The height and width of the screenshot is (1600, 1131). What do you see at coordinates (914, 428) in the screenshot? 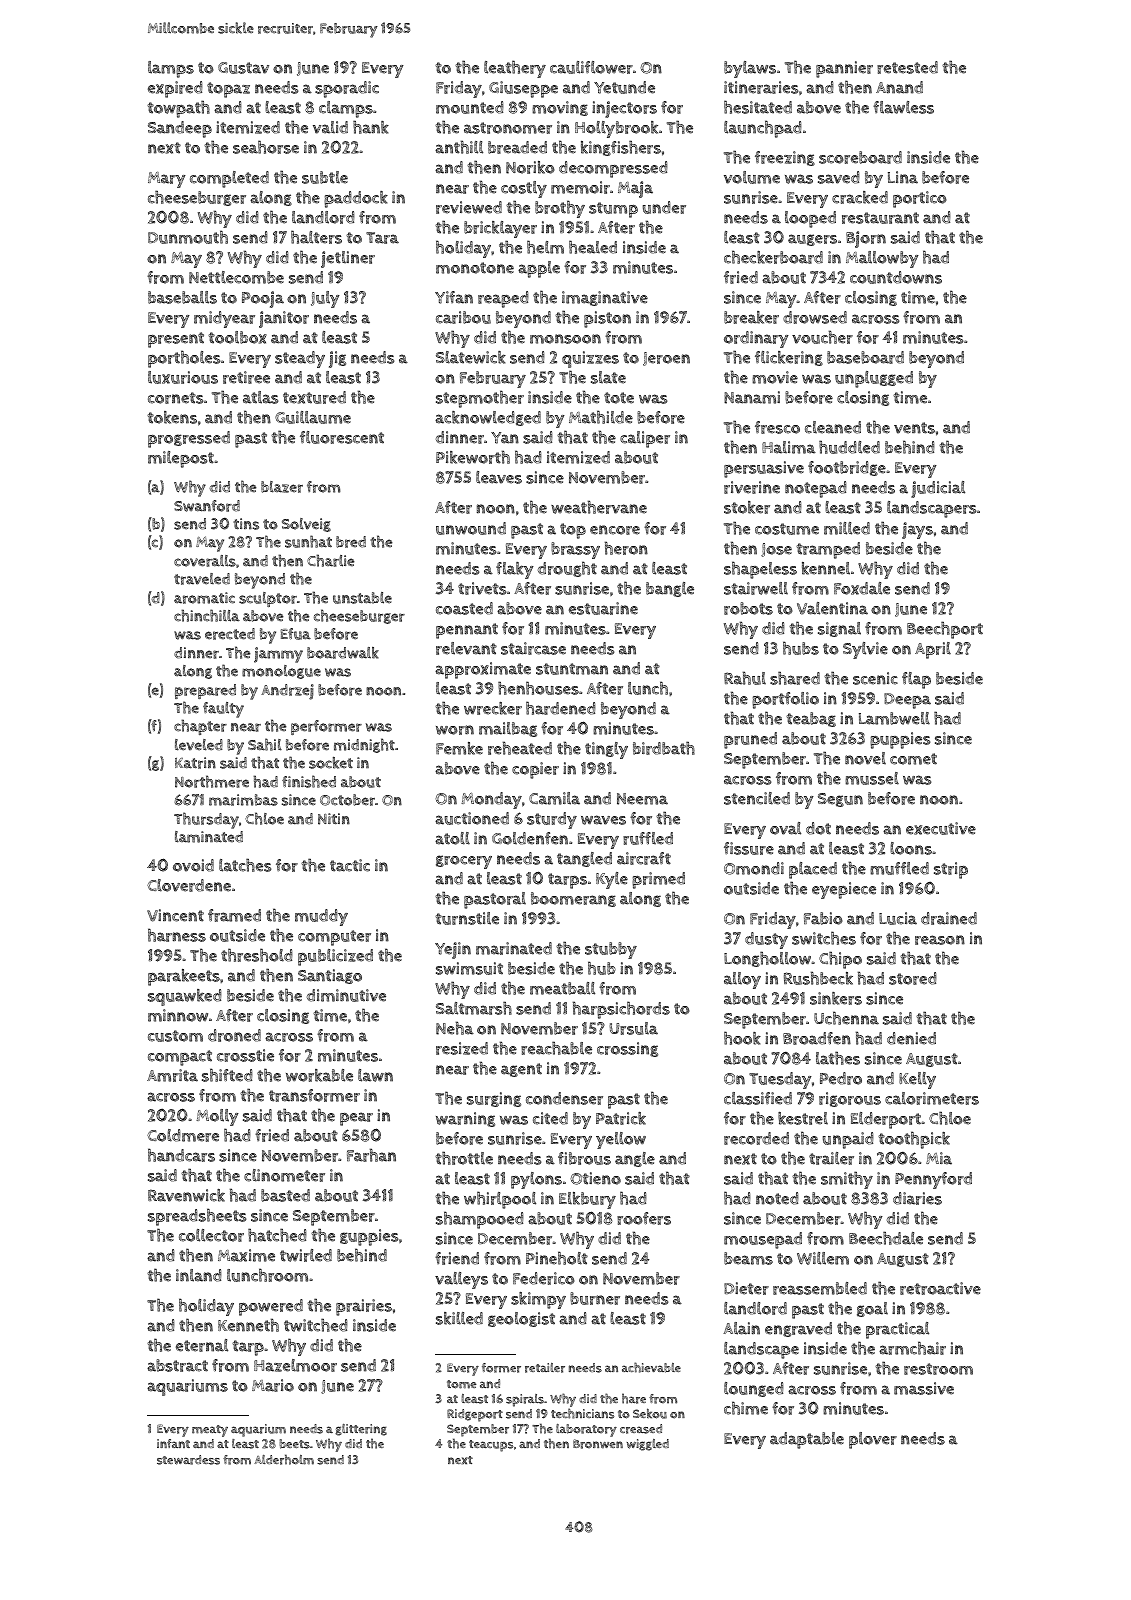
I see `vents` at bounding box center [914, 428].
